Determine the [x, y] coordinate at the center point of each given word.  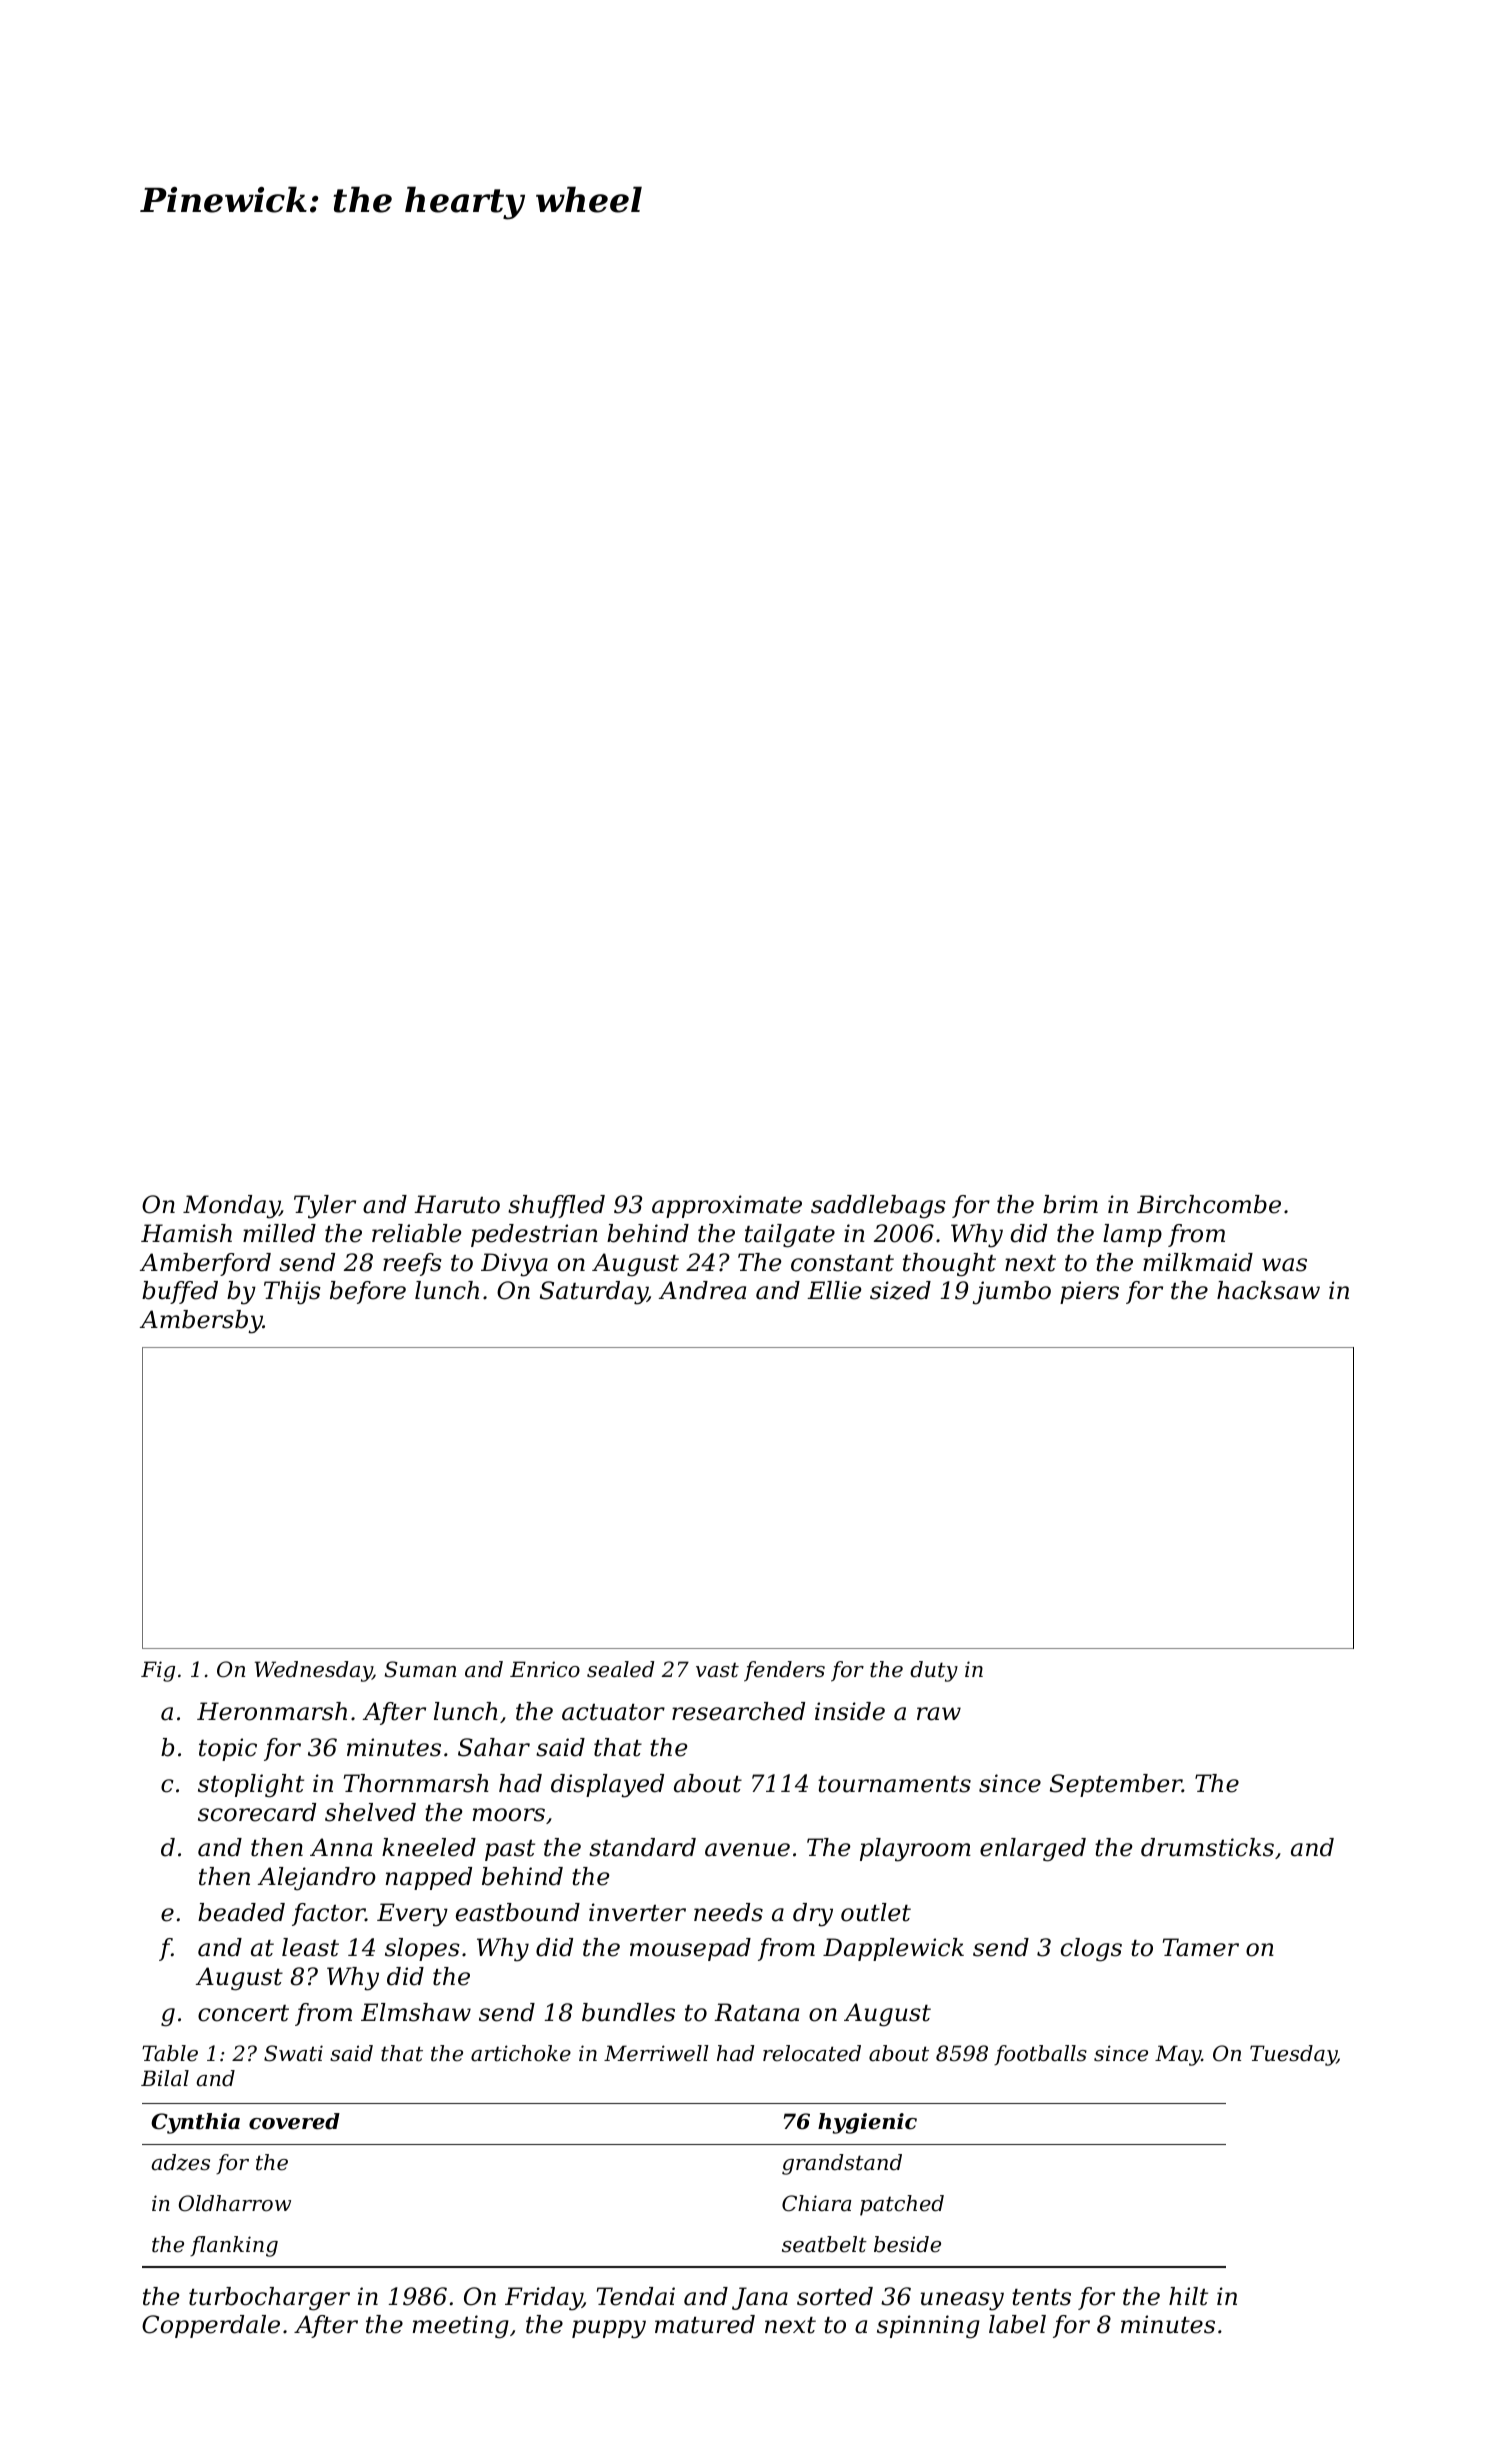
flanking [234, 2246]
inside [850, 1711]
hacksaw [1268, 1290]
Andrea [702, 1290]
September [1116, 1785]
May [1178, 2055]
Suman [420, 1669]
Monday [231, 1207]
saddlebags [878, 1207]
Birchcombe [1209, 1204]
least [310, 1947]
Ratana [756, 2012]
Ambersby [201, 1322]
